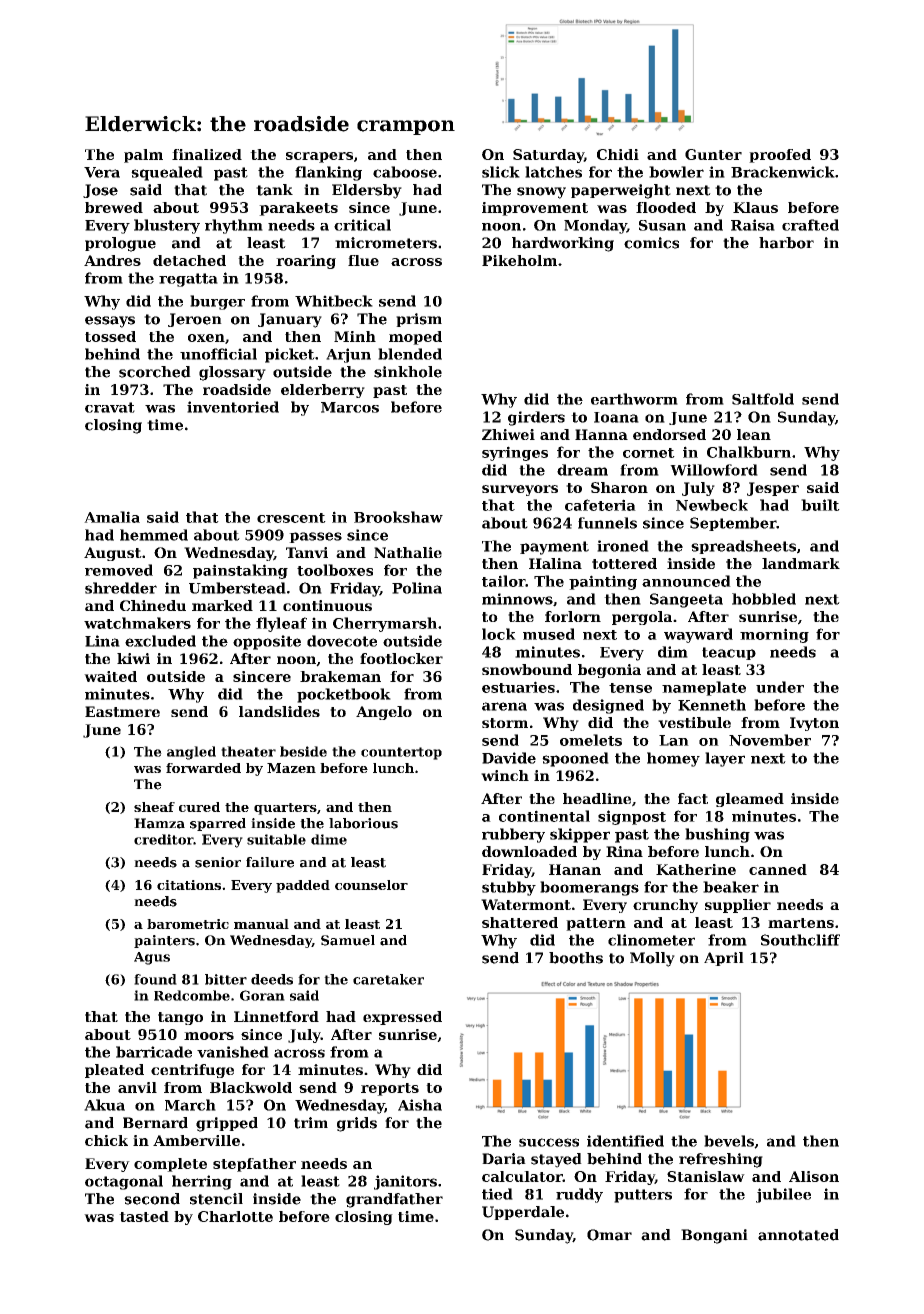  I want to click on Omar, so click(609, 1235).
